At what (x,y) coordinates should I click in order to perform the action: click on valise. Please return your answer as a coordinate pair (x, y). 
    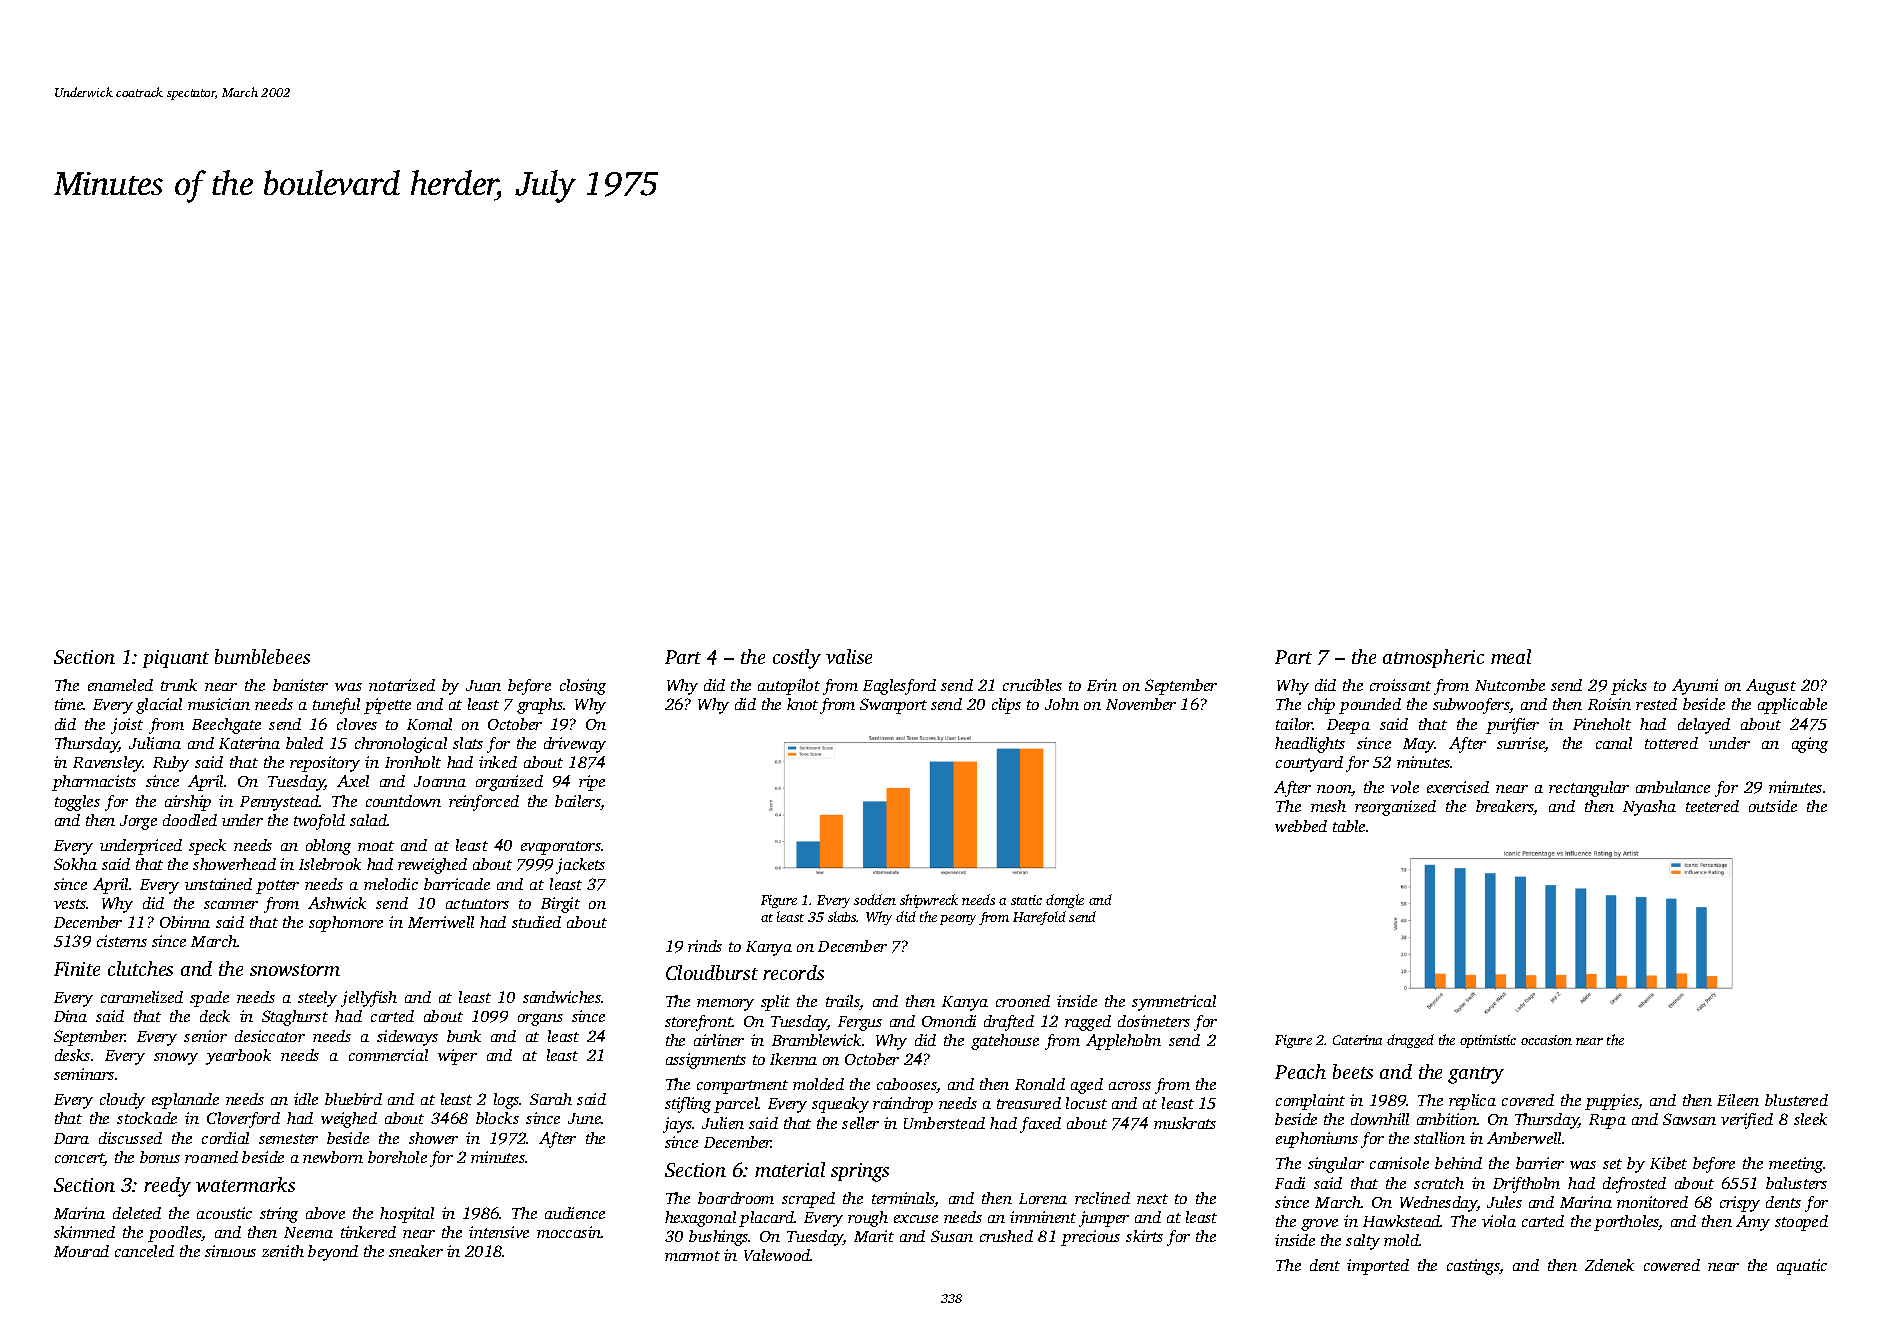
    Looking at the image, I should click on (849, 656).
